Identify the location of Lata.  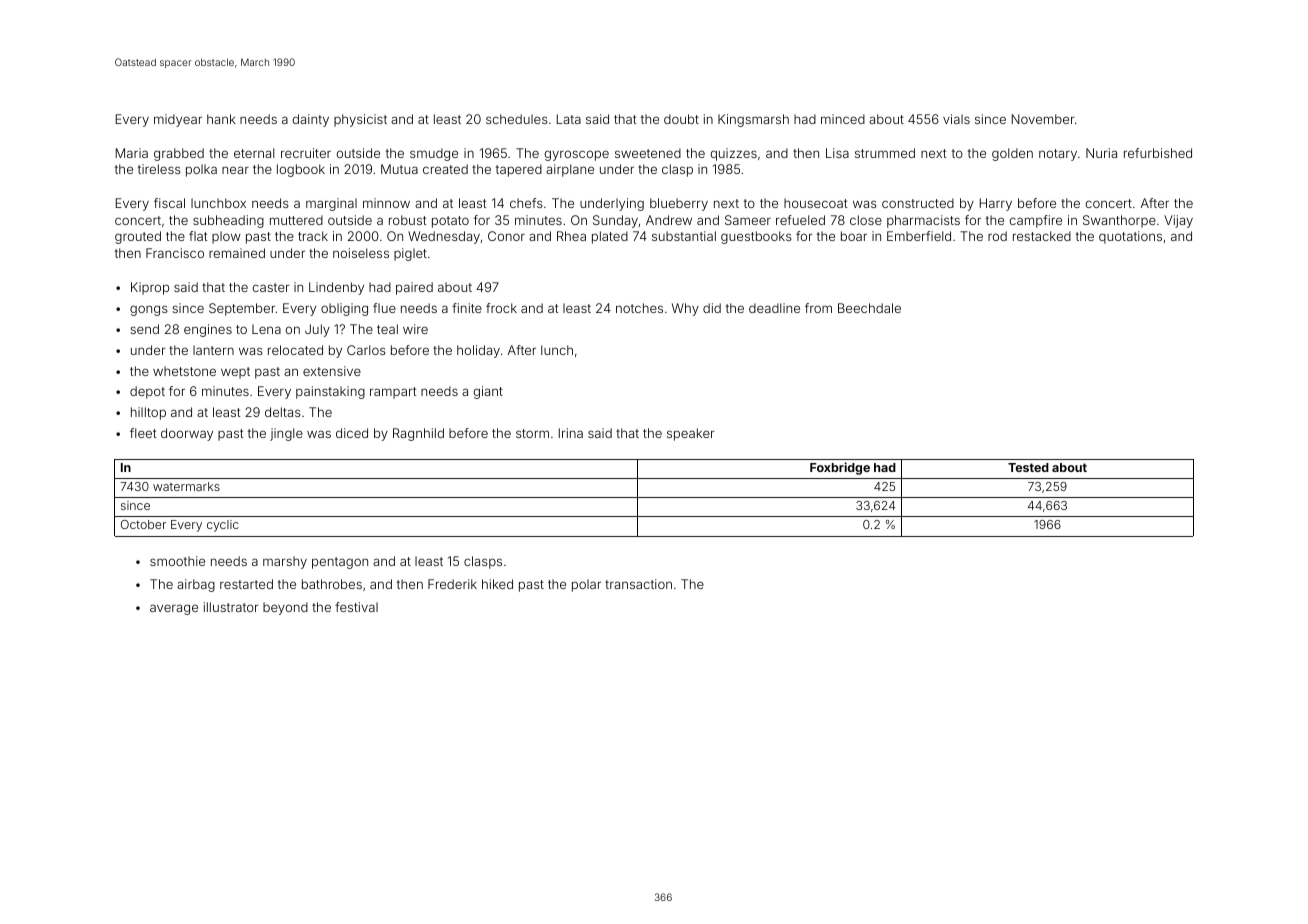
(569, 119).
